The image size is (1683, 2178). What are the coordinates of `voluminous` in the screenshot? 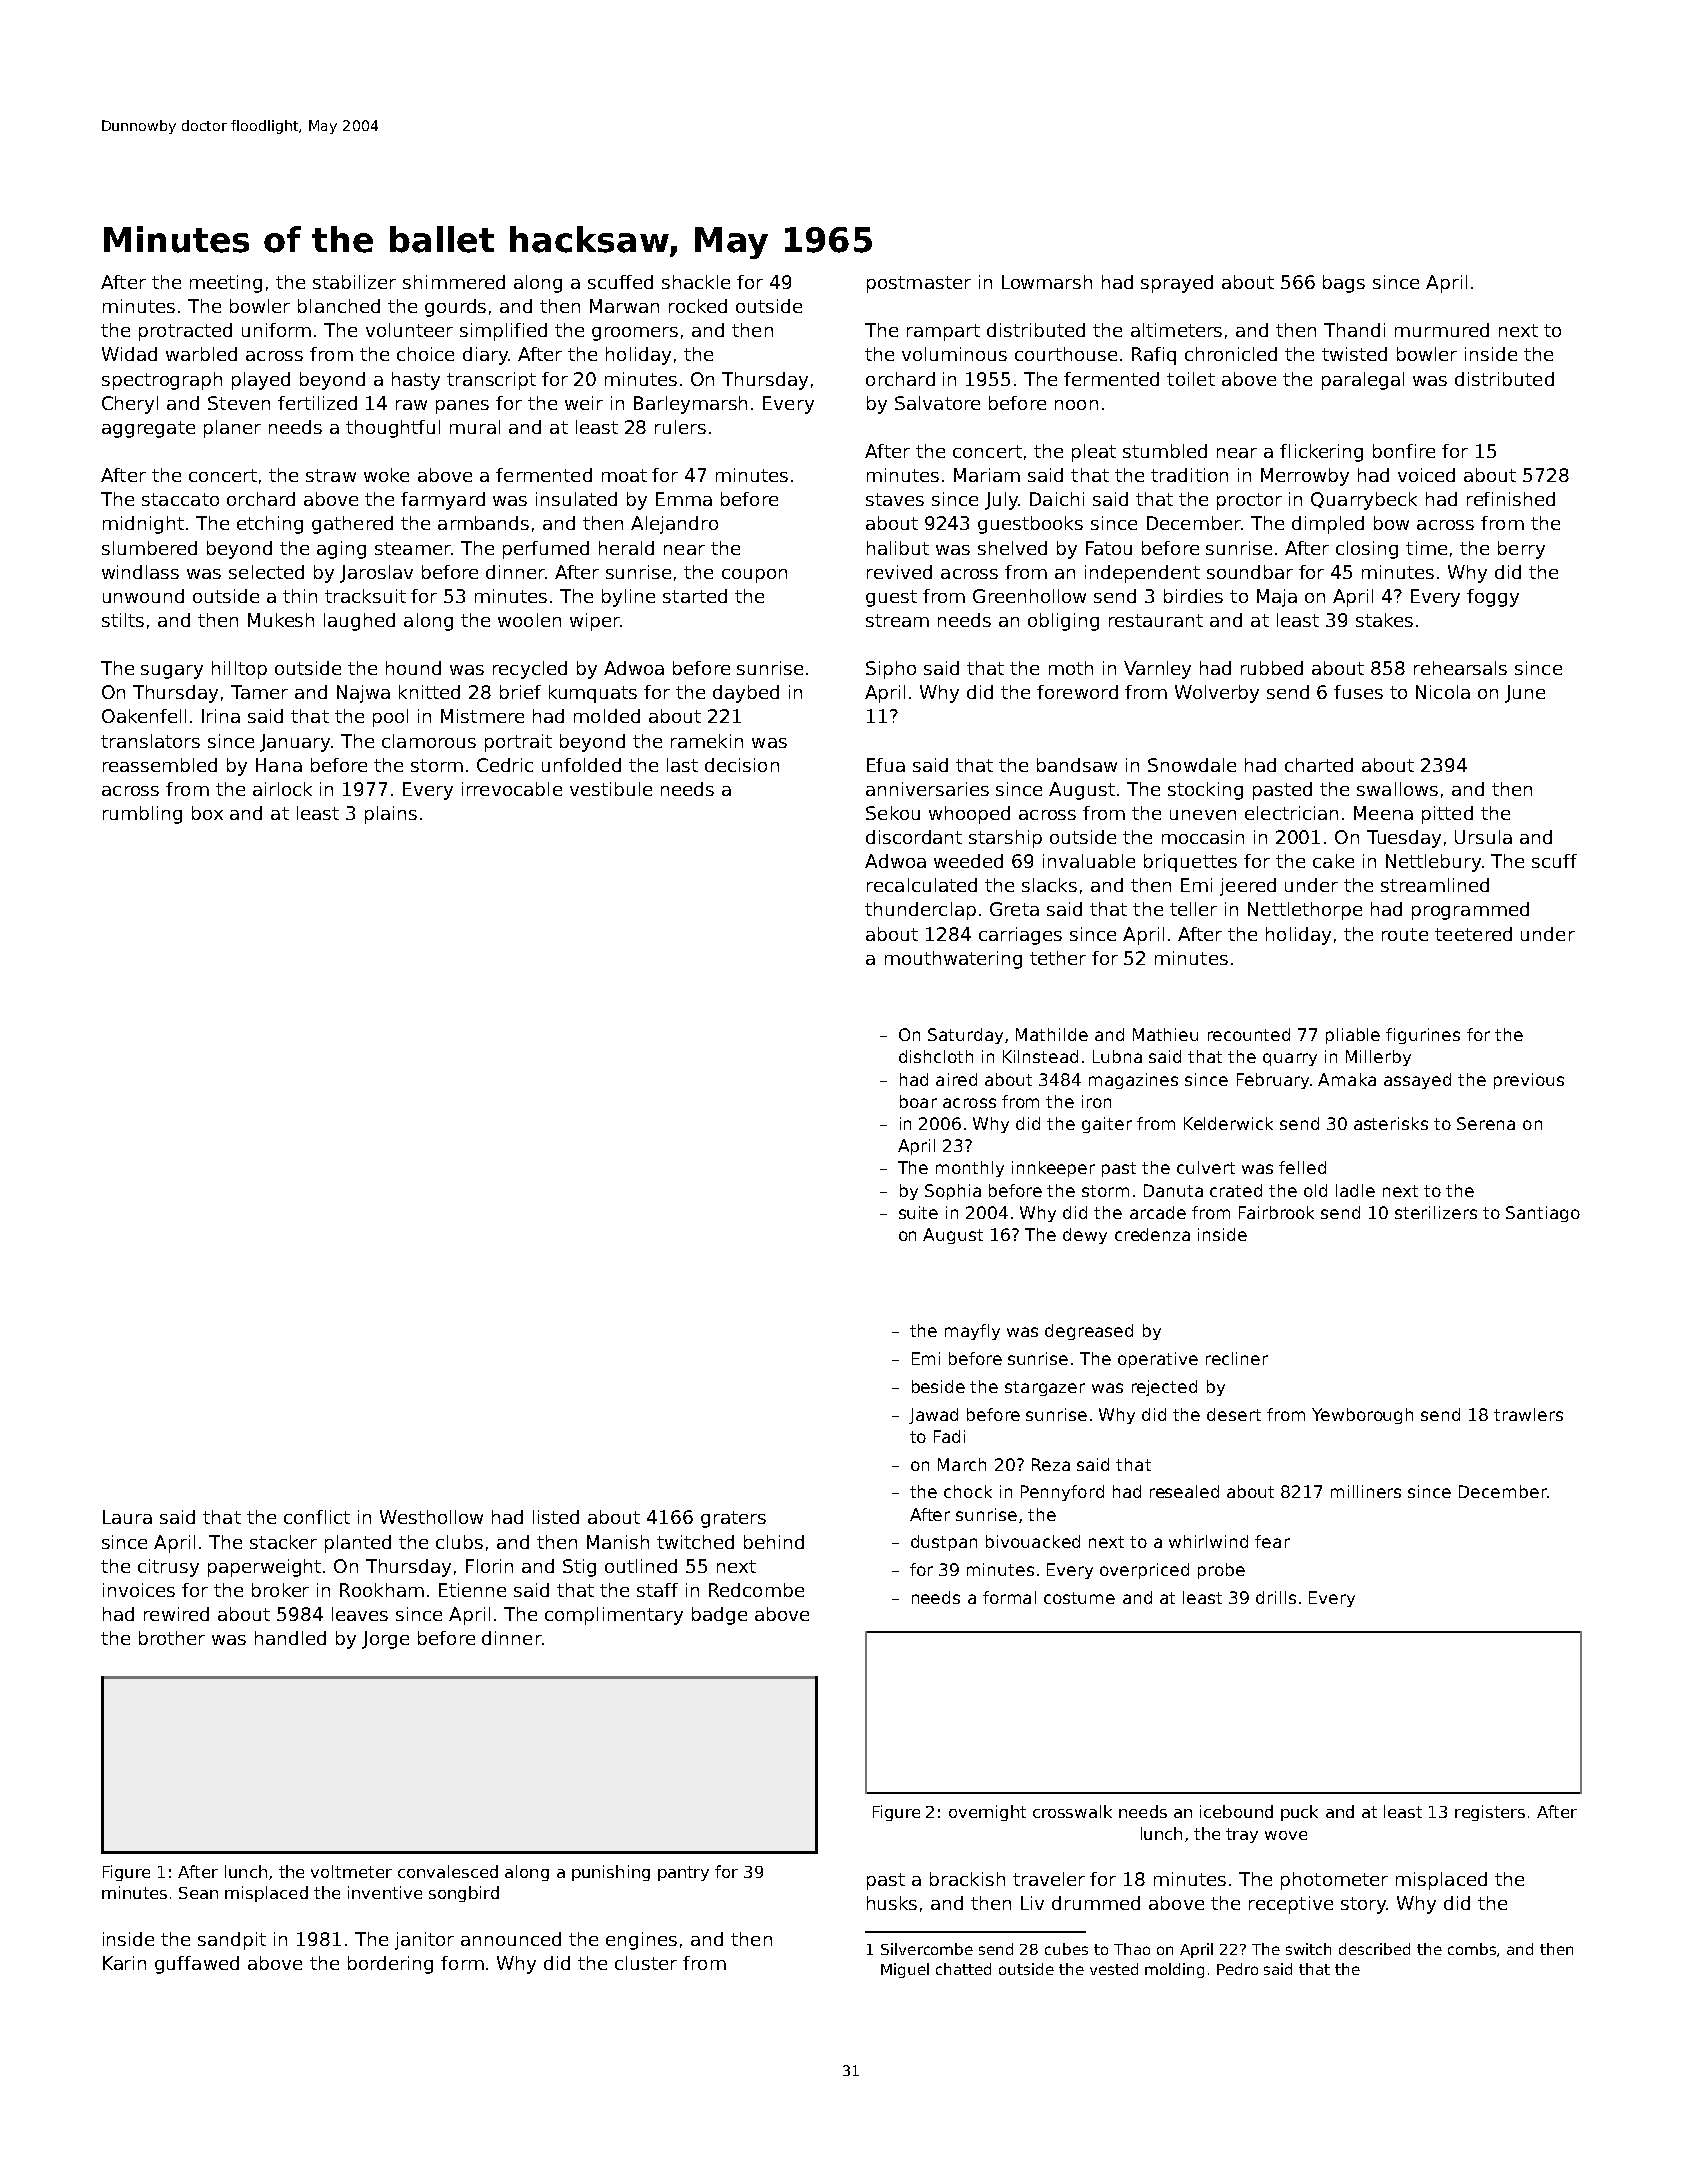 It's located at (954, 354).
